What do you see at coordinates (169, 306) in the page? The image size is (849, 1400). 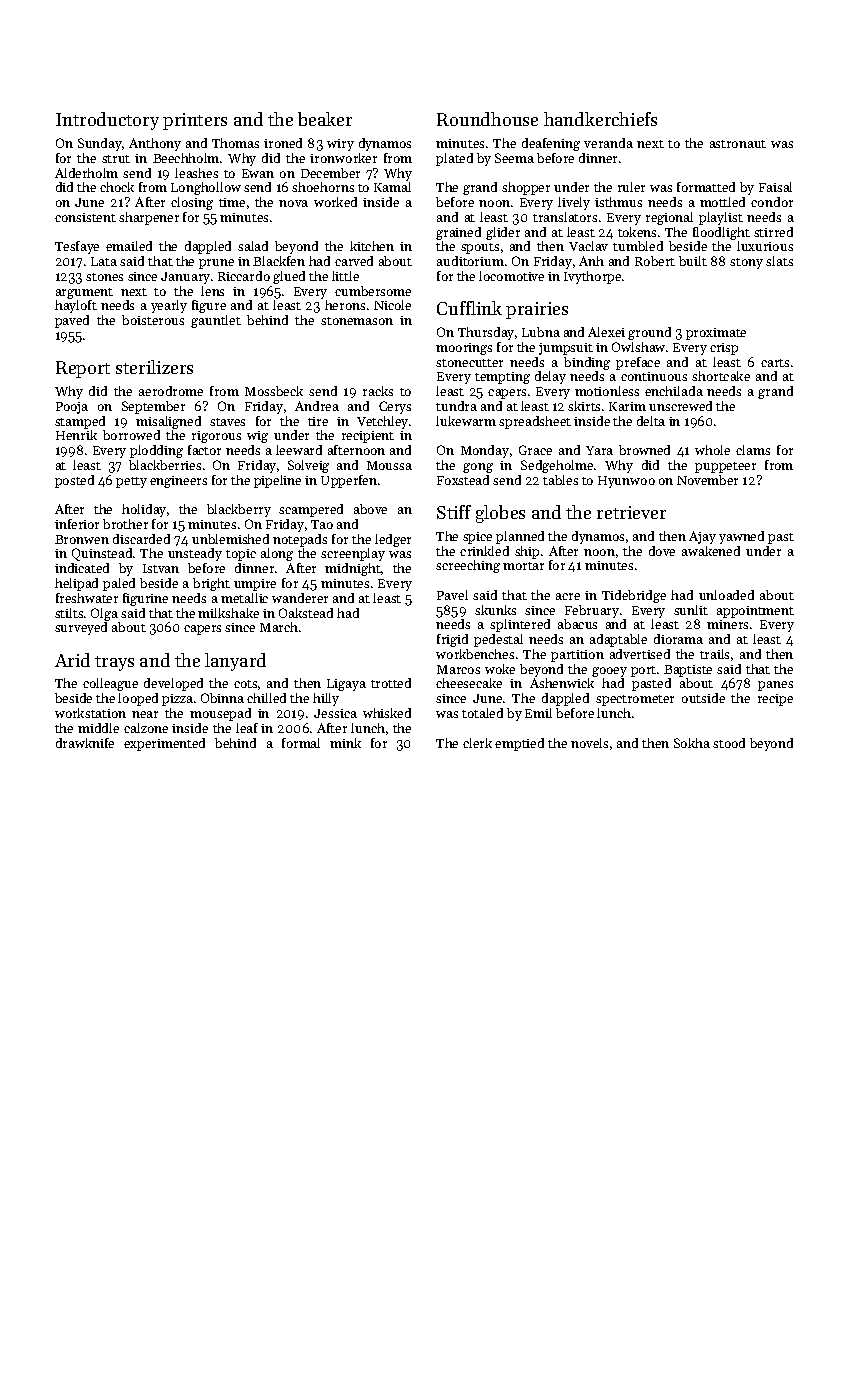 I see `yearly` at bounding box center [169, 306].
